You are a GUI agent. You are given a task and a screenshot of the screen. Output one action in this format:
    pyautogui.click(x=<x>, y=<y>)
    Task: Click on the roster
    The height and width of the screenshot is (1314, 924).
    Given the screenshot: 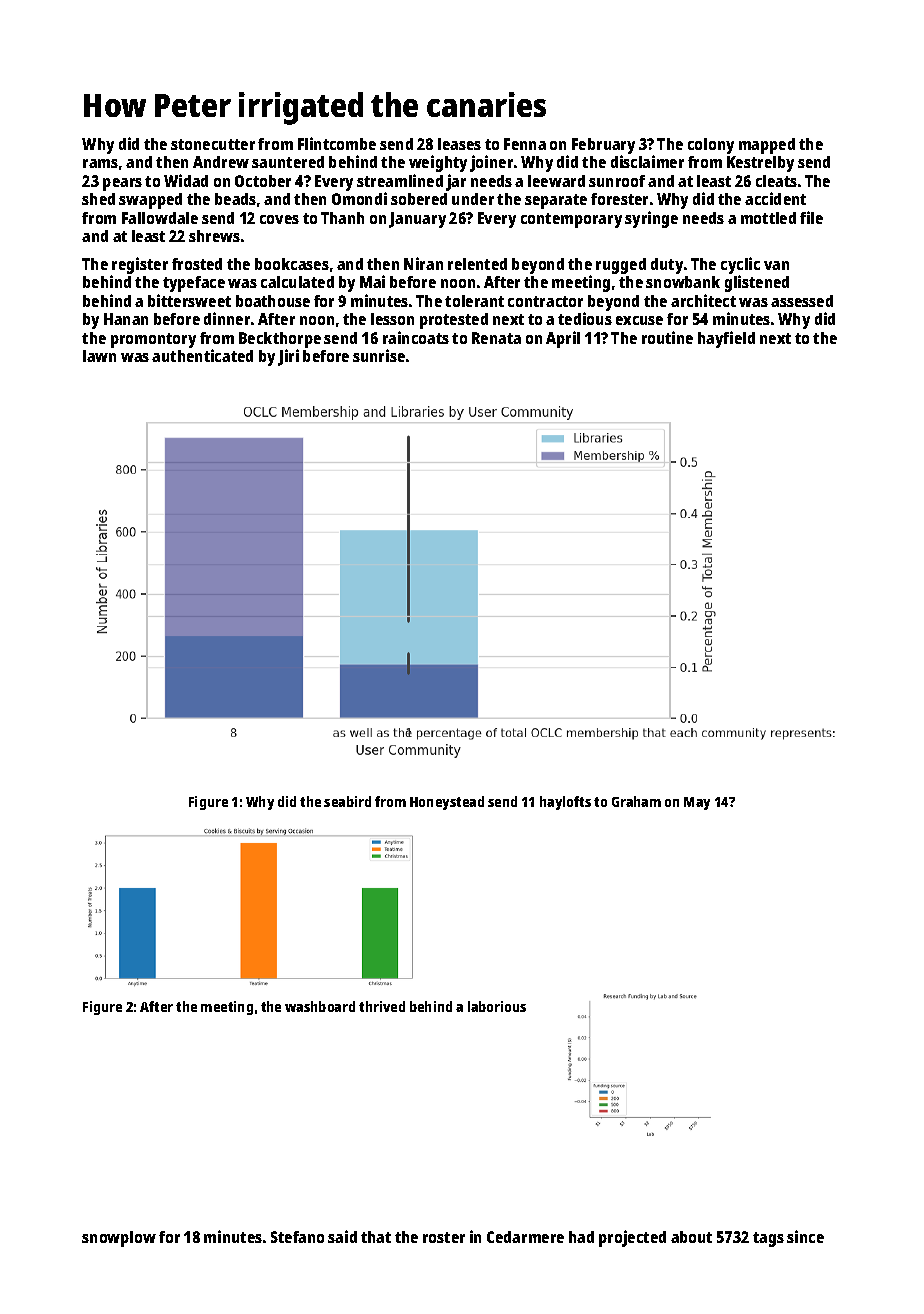 What is the action you would take?
    pyautogui.click(x=444, y=1237)
